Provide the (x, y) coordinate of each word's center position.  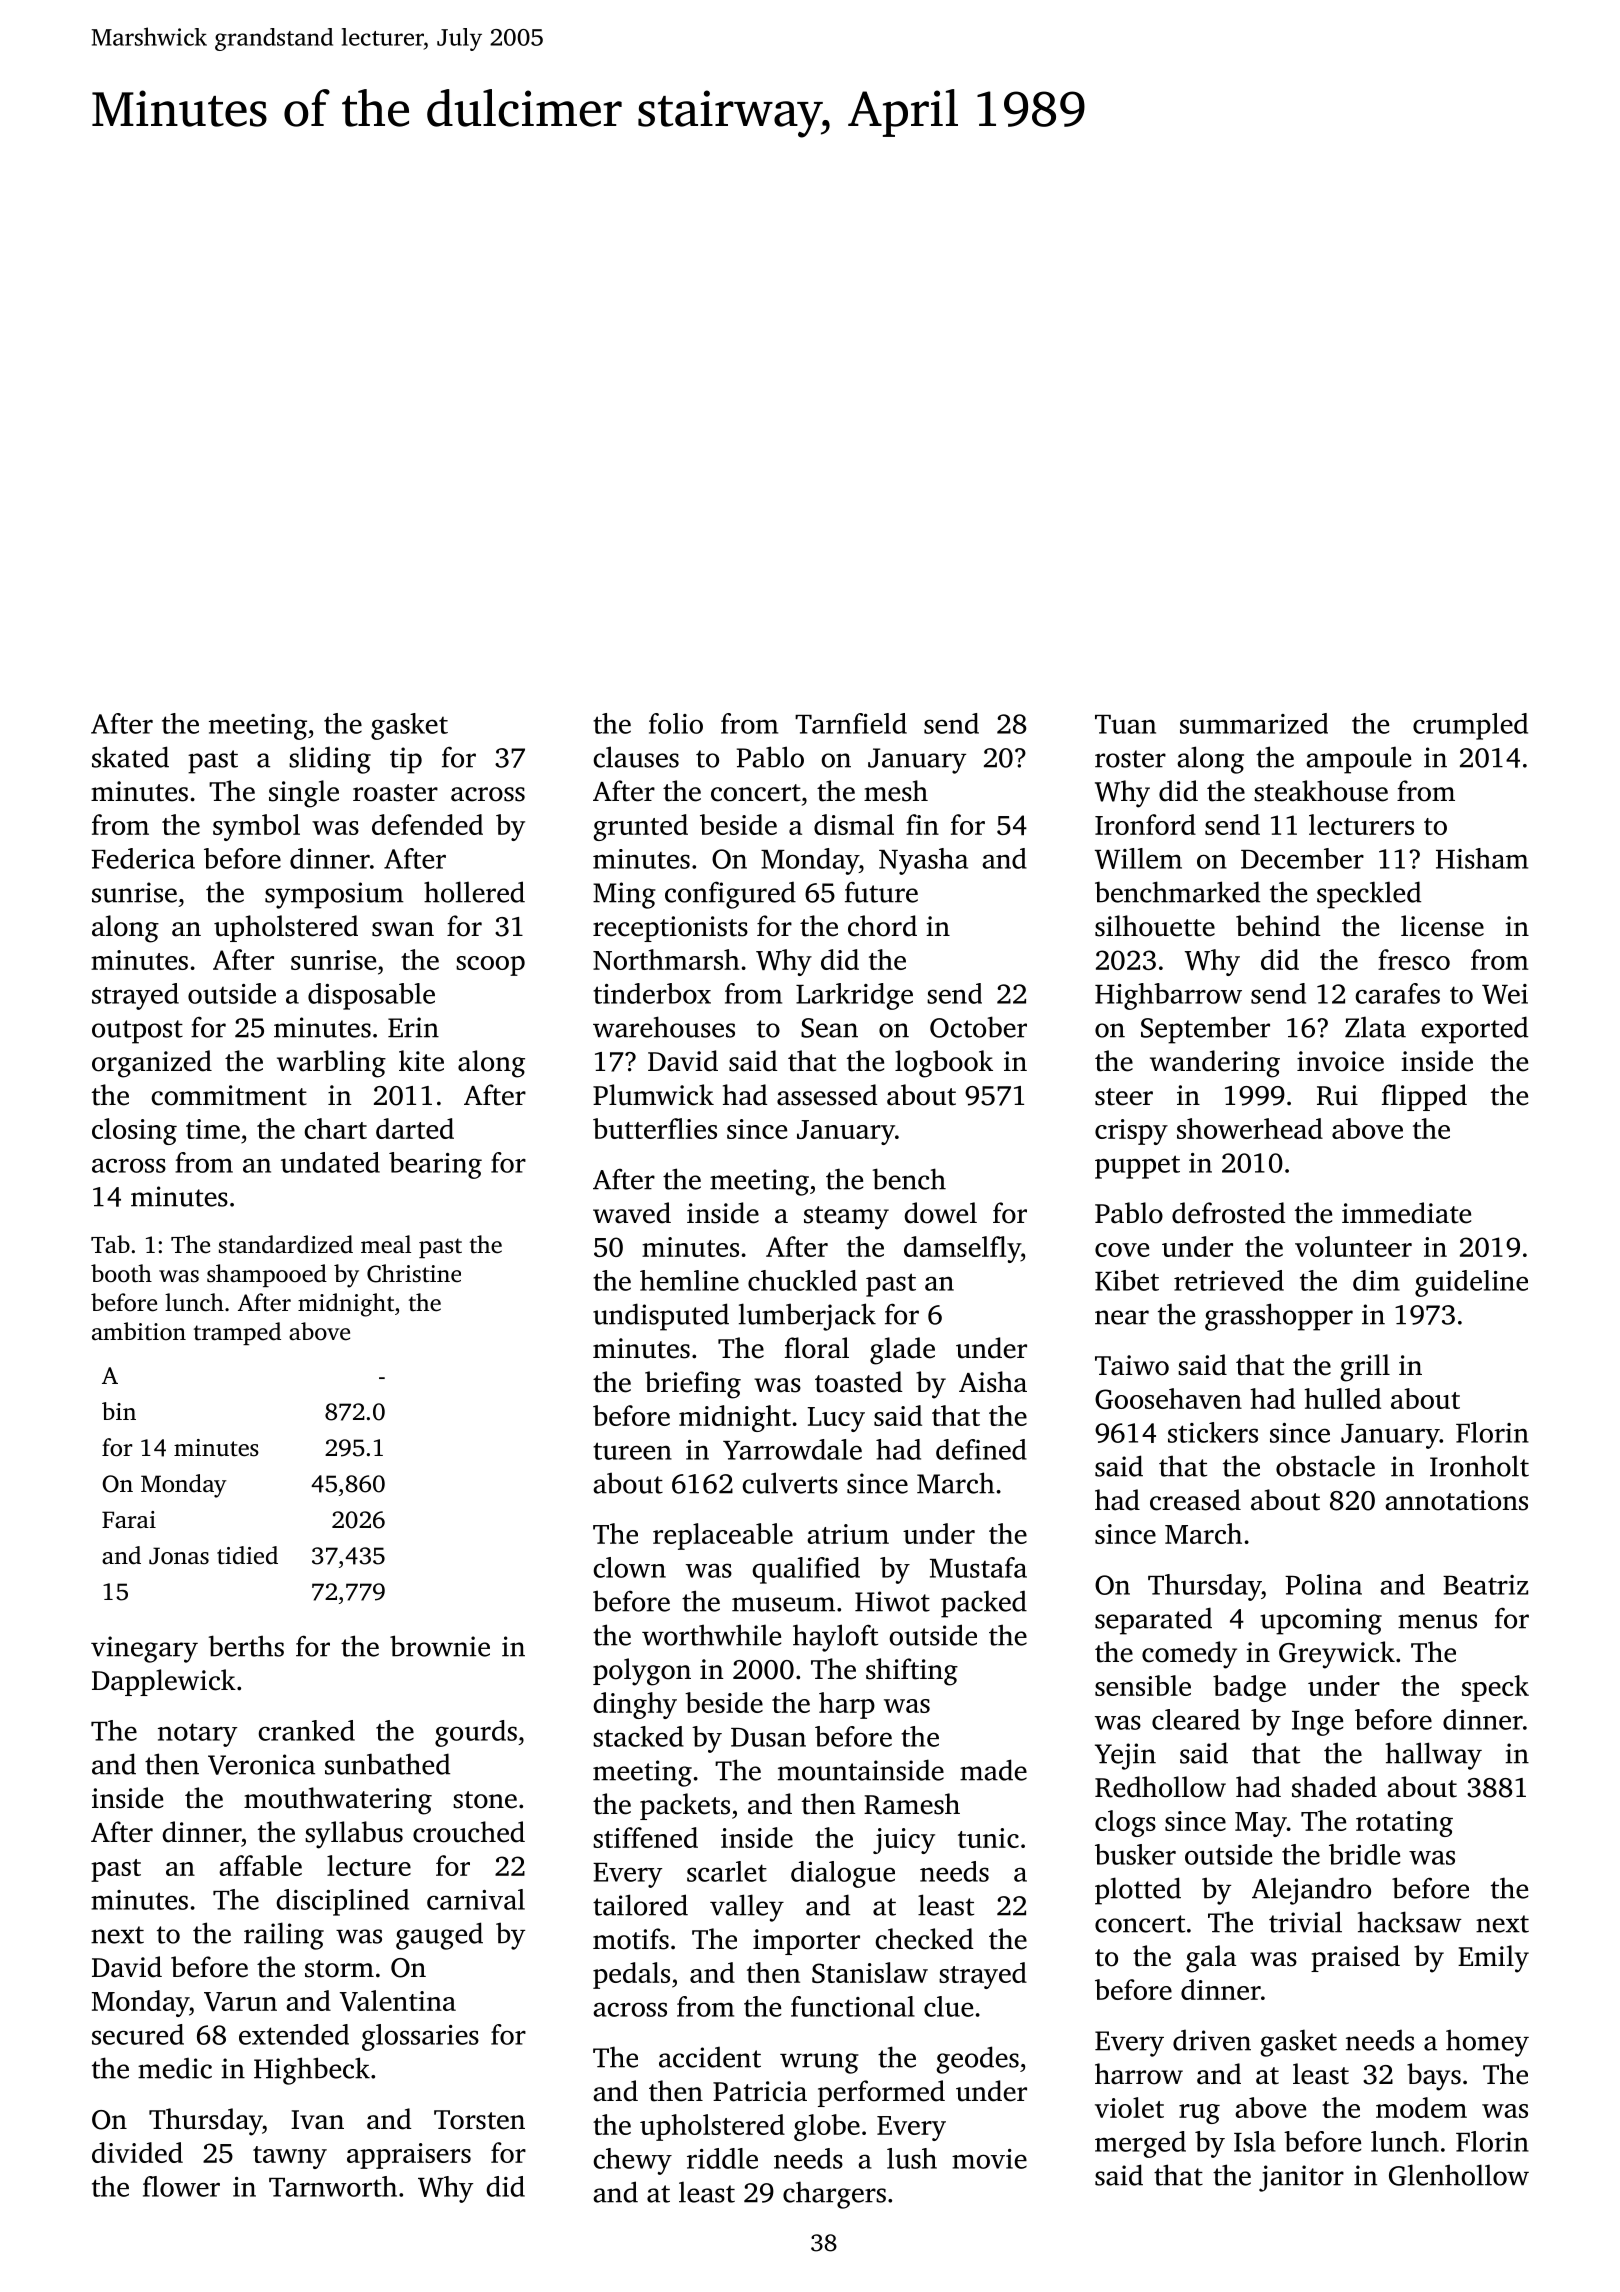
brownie (440, 1646)
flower (181, 2186)
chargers (834, 2195)
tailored (640, 1905)
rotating (1404, 1824)
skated (130, 757)
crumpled (1470, 726)
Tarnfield (851, 723)
